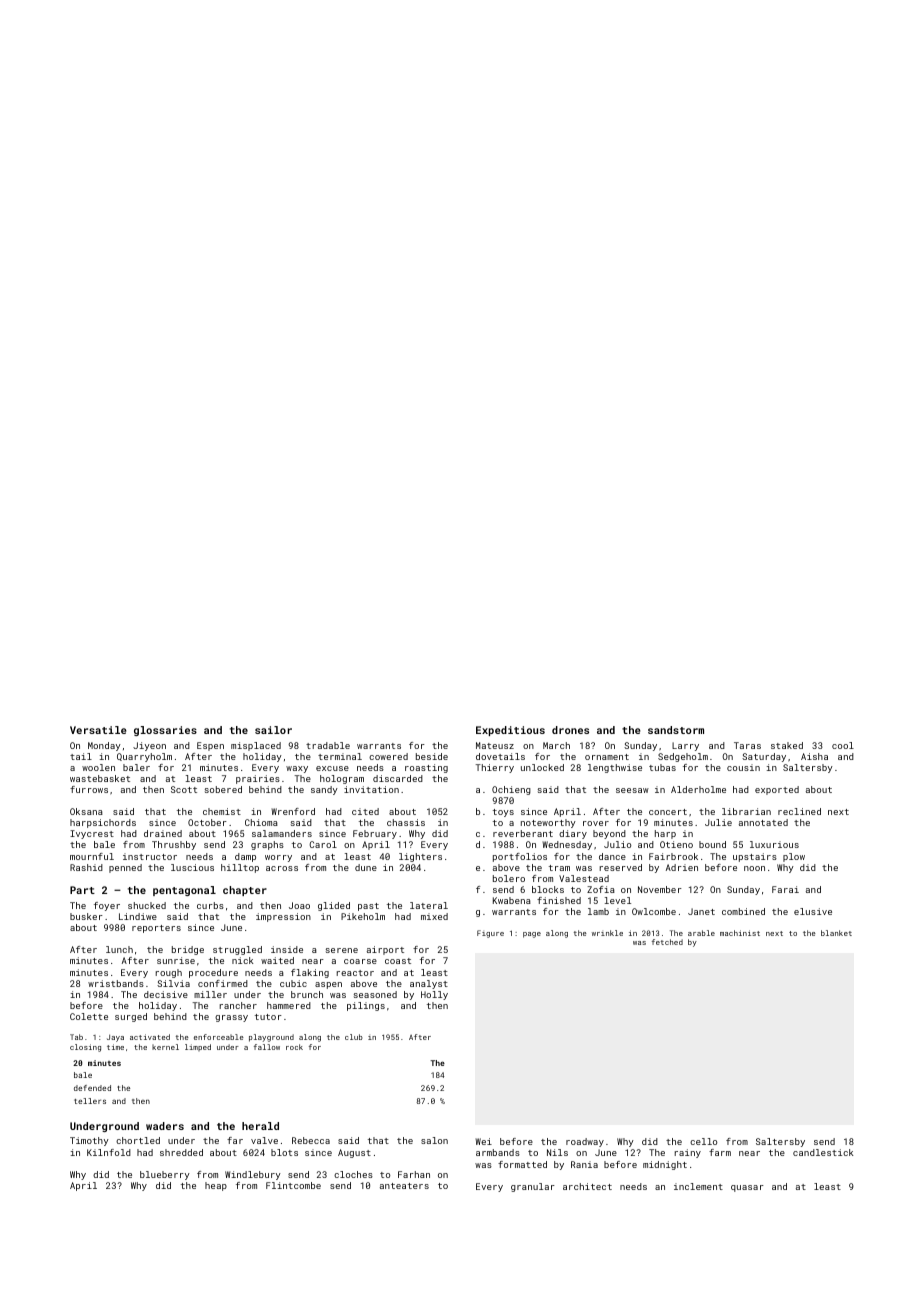 The width and height of the document is (924, 1308). I want to click on Alderholme, so click(698, 789).
